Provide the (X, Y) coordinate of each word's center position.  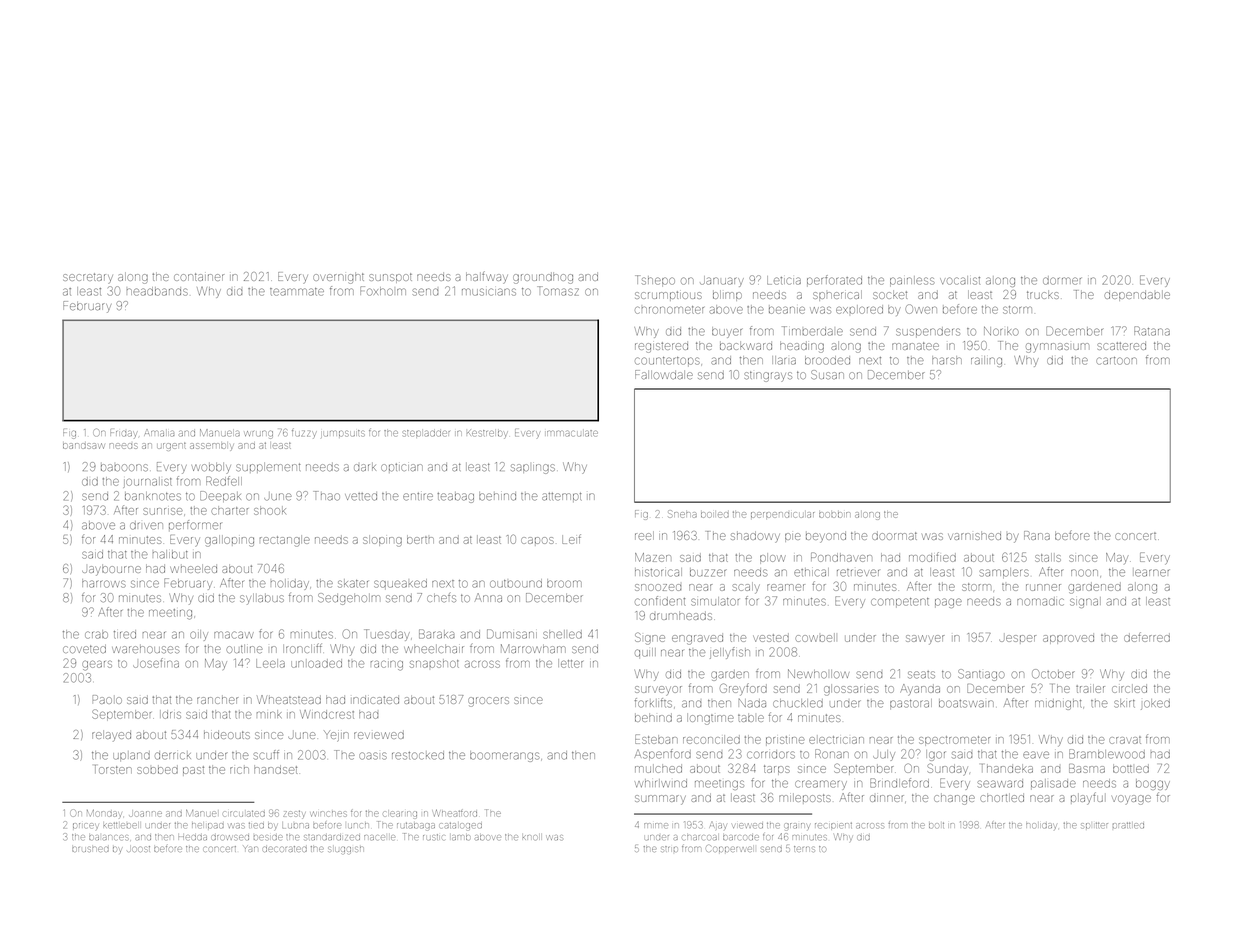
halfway (487, 277)
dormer (1062, 280)
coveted (84, 649)
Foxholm (383, 291)
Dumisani (512, 634)
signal (1085, 602)
